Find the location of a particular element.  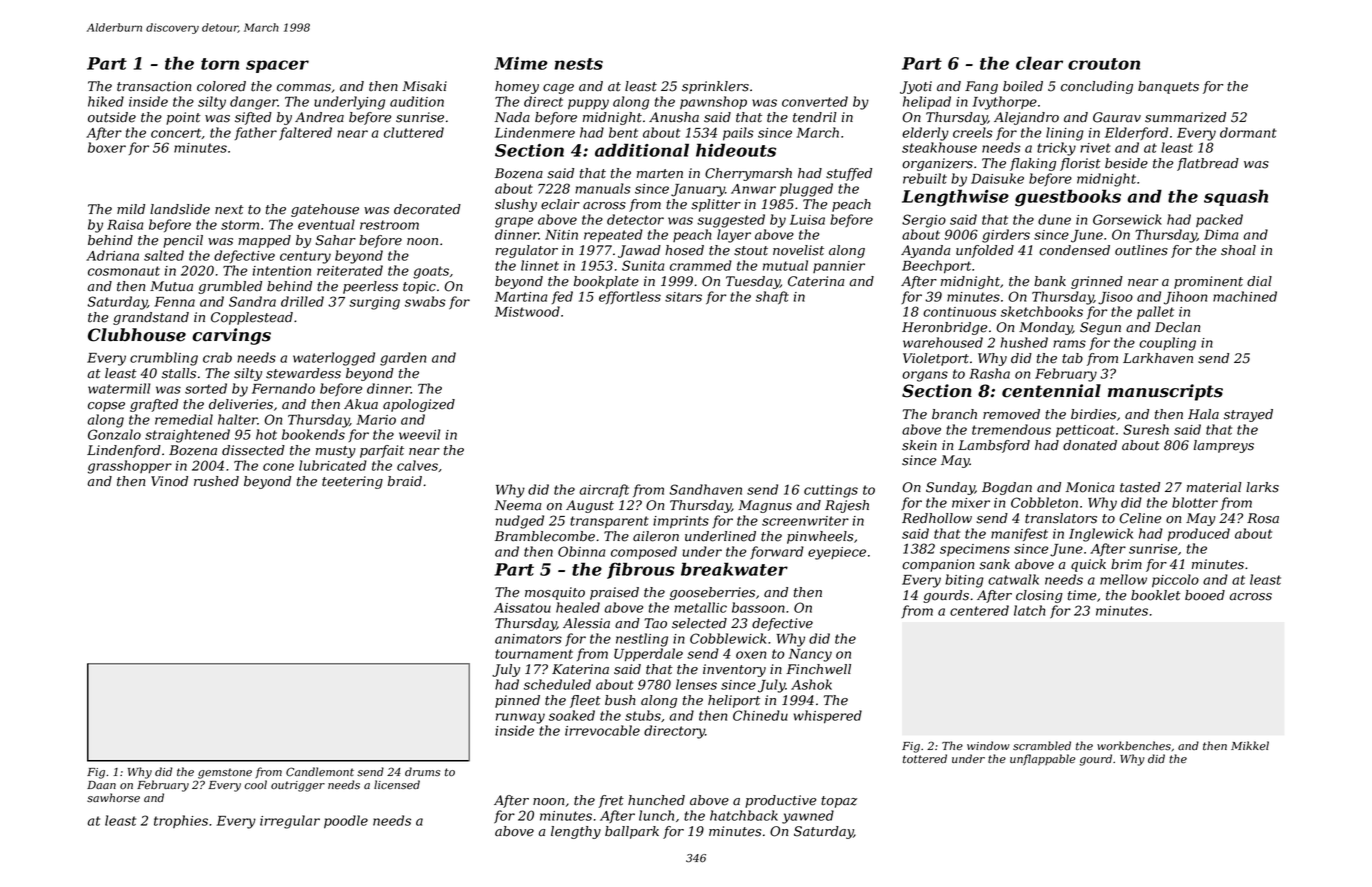

yawned is located at coordinates (808, 817).
